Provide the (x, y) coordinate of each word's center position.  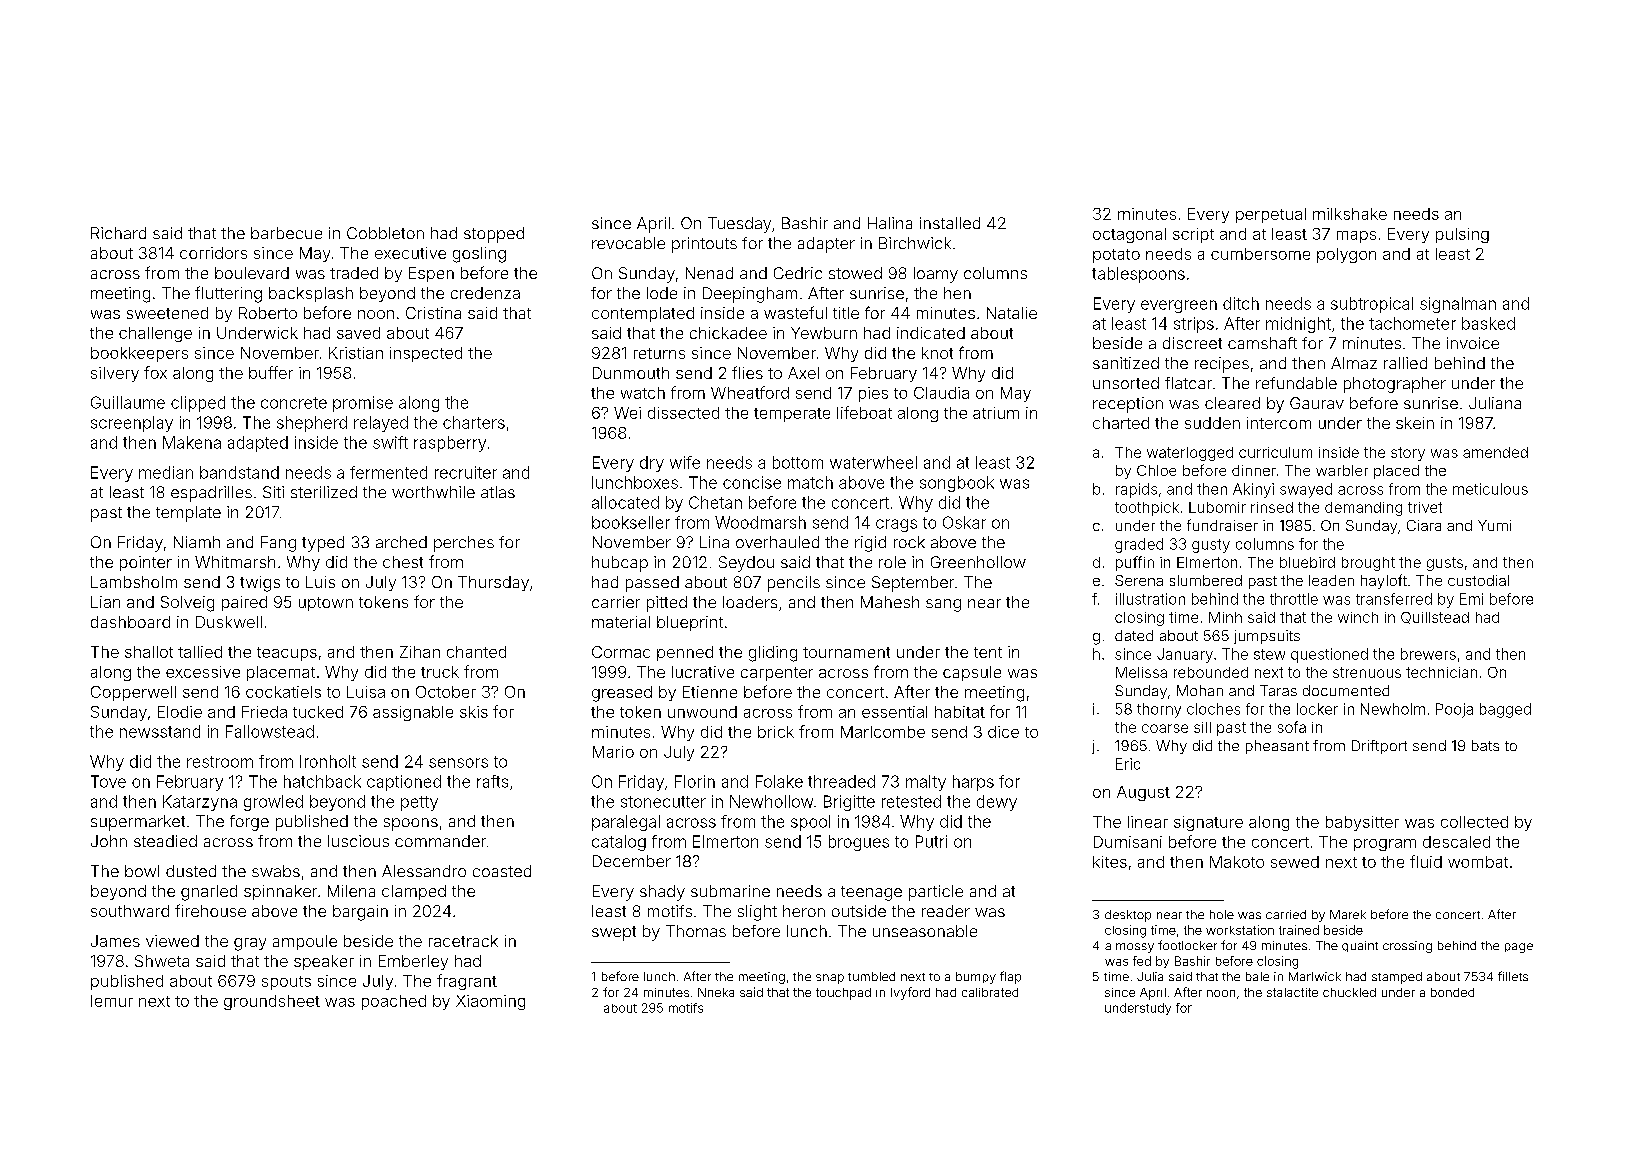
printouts (704, 245)
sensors (458, 763)
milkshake (1350, 214)
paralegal (626, 823)
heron (804, 911)
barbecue (286, 233)
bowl (142, 871)
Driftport (1379, 747)
